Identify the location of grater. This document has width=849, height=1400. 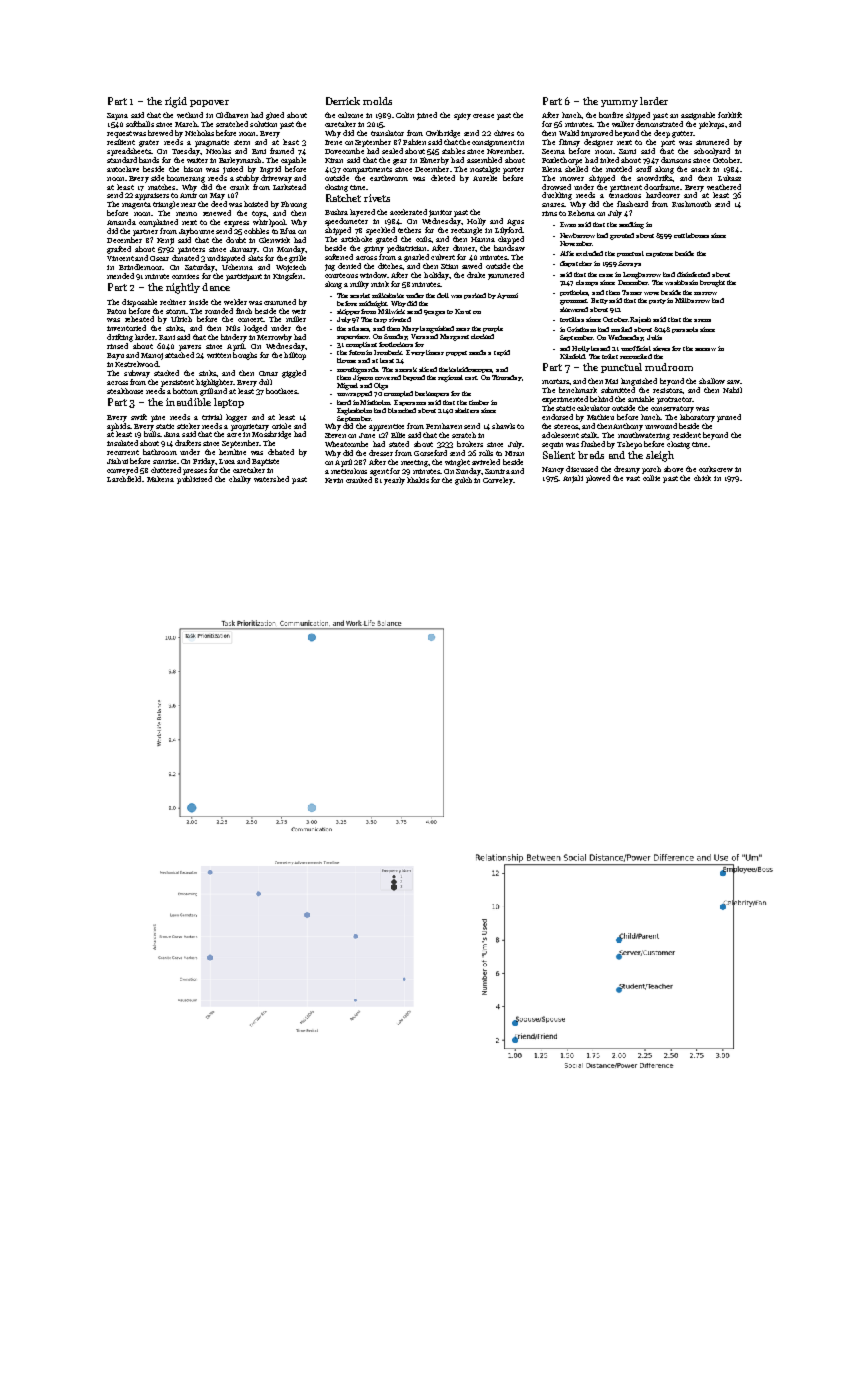
(149, 143).
